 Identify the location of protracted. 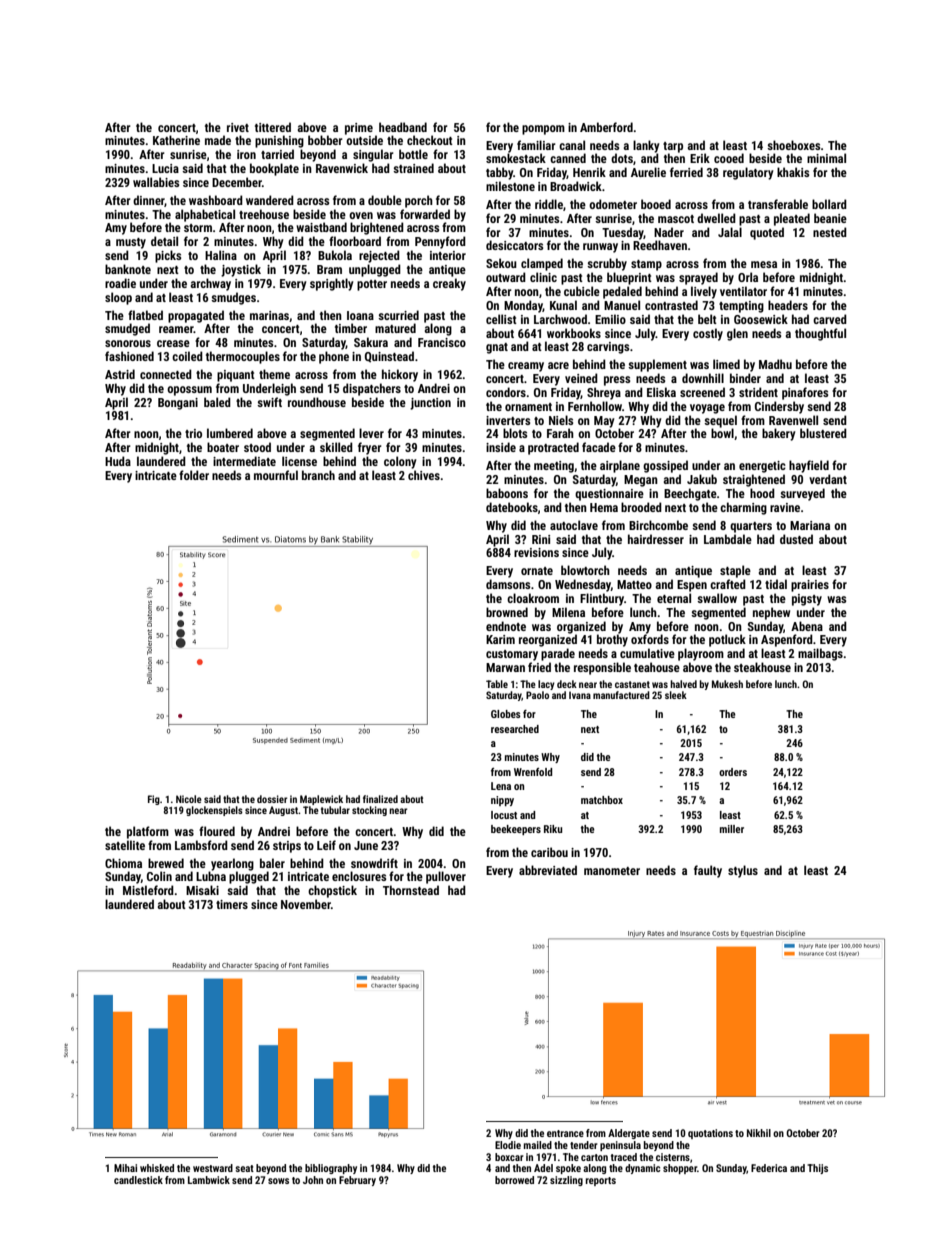
(553, 448).
